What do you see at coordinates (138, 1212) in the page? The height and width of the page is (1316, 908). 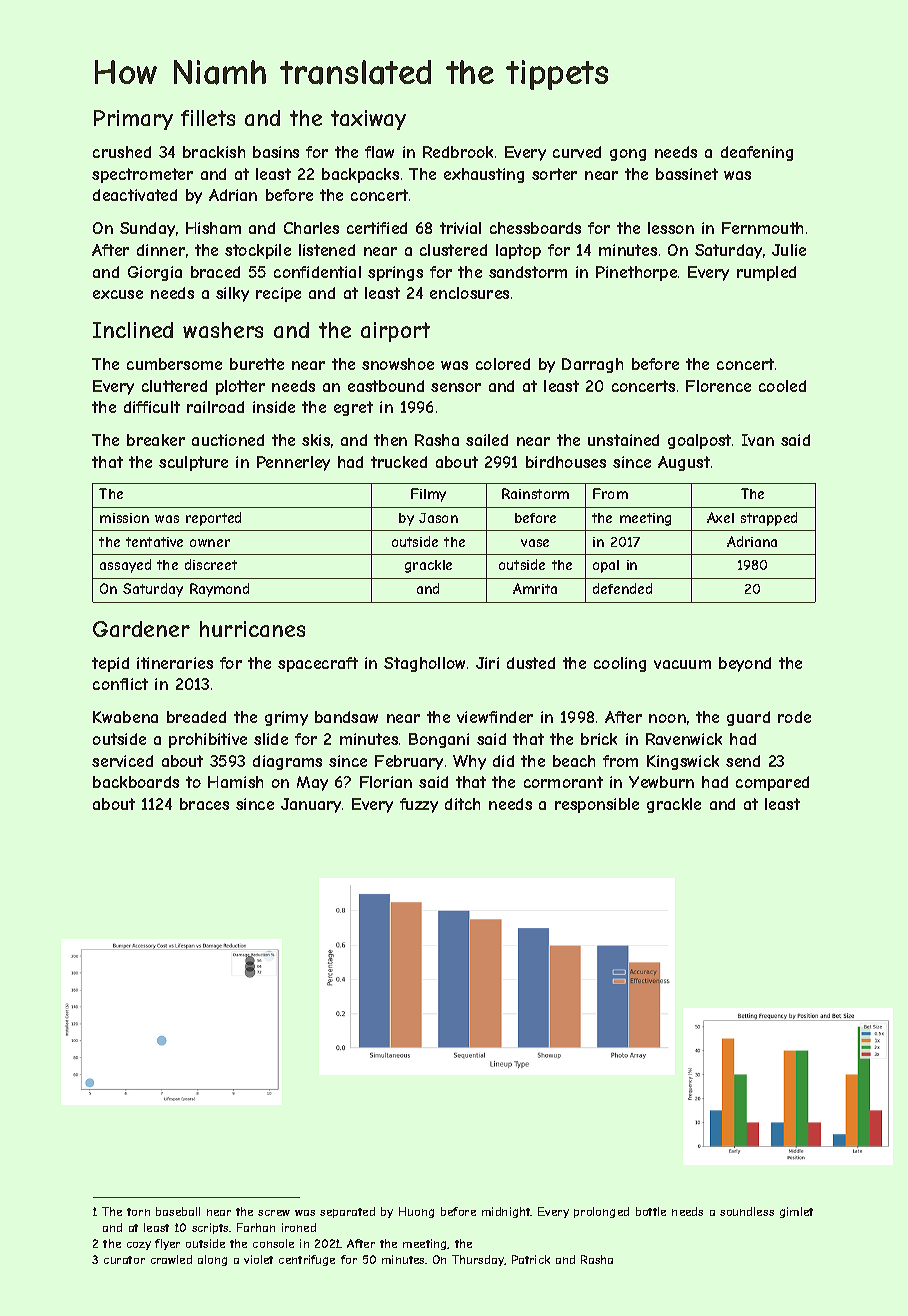 I see `torn` at bounding box center [138, 1212].
